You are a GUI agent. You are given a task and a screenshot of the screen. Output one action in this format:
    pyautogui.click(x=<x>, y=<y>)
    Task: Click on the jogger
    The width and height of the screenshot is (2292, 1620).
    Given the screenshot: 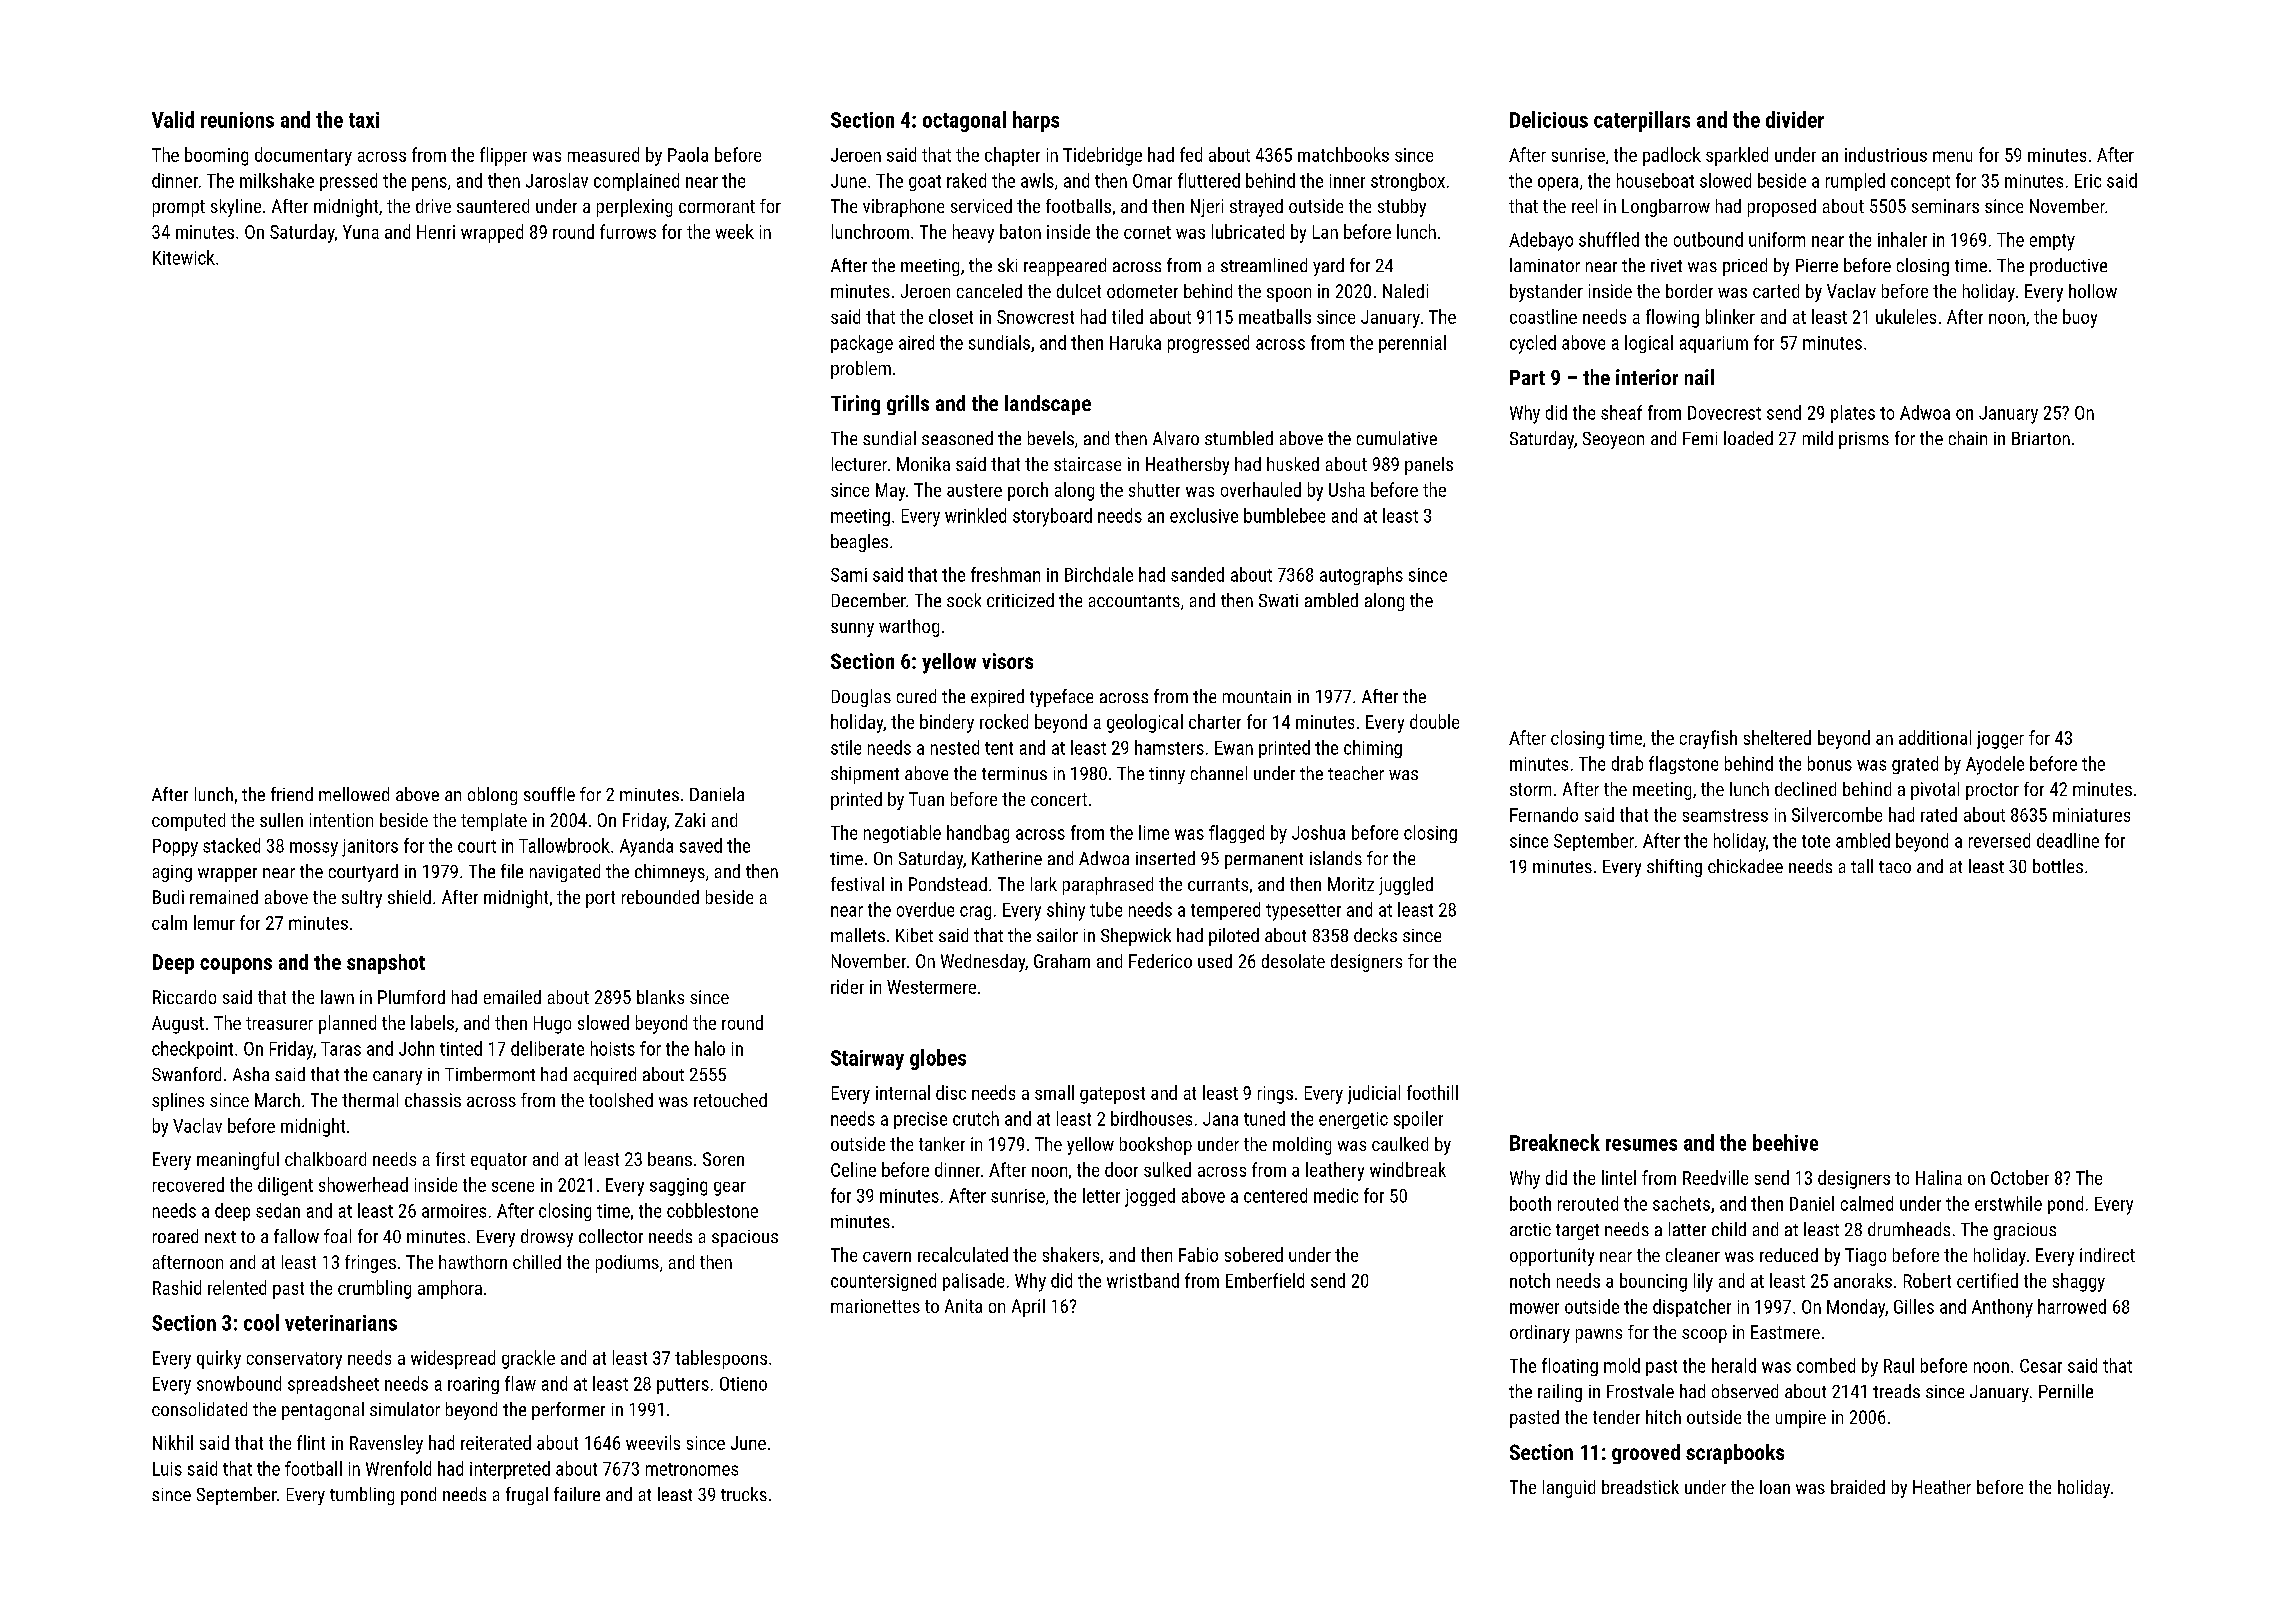 What is the action you would take?
    pyautogui.click(x=2000, y=740)
